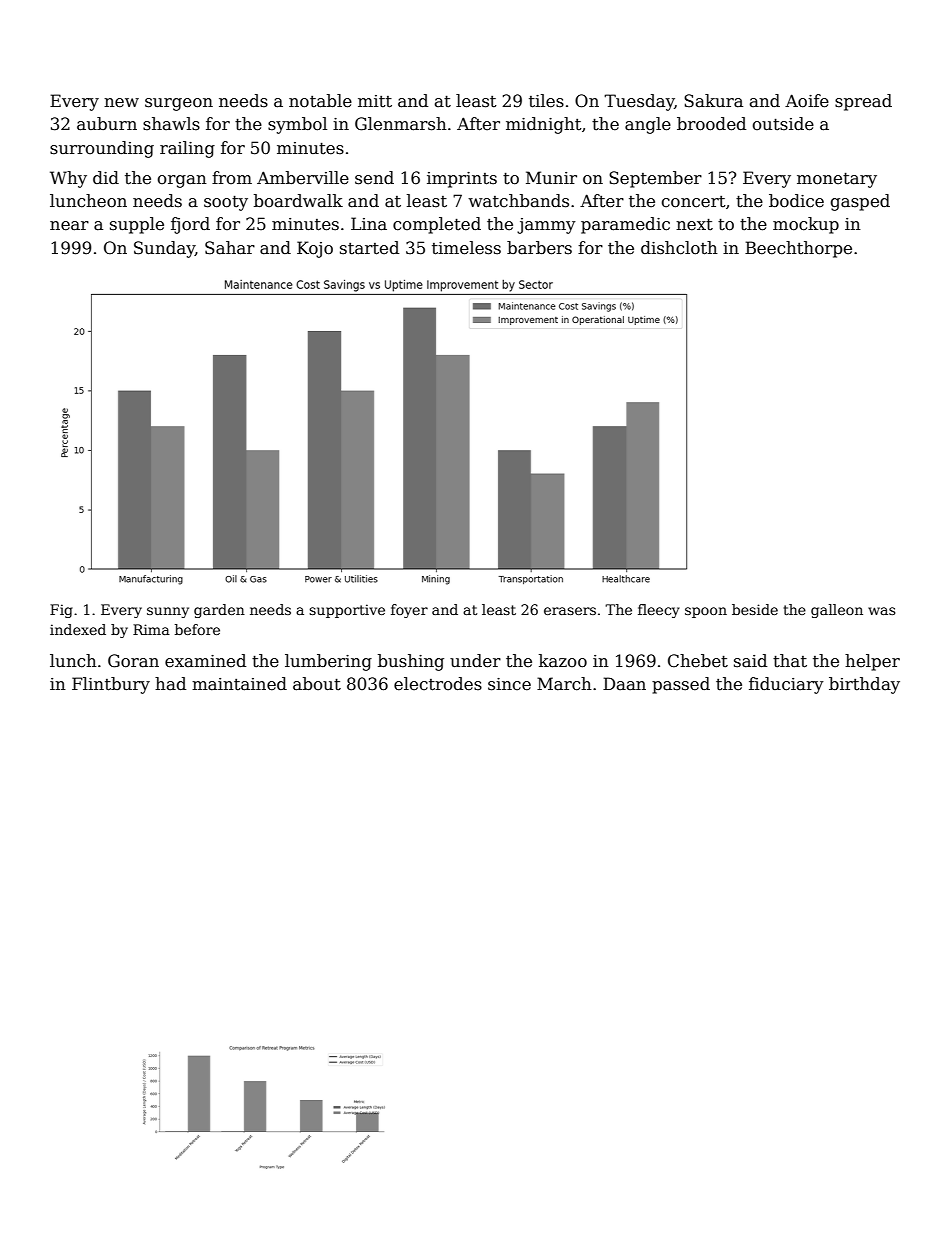 Image resolution: width=952 pixels, height=1233 pixels. Describe the element at coordinates (509, 684) in the document. I see `since` at that location.
